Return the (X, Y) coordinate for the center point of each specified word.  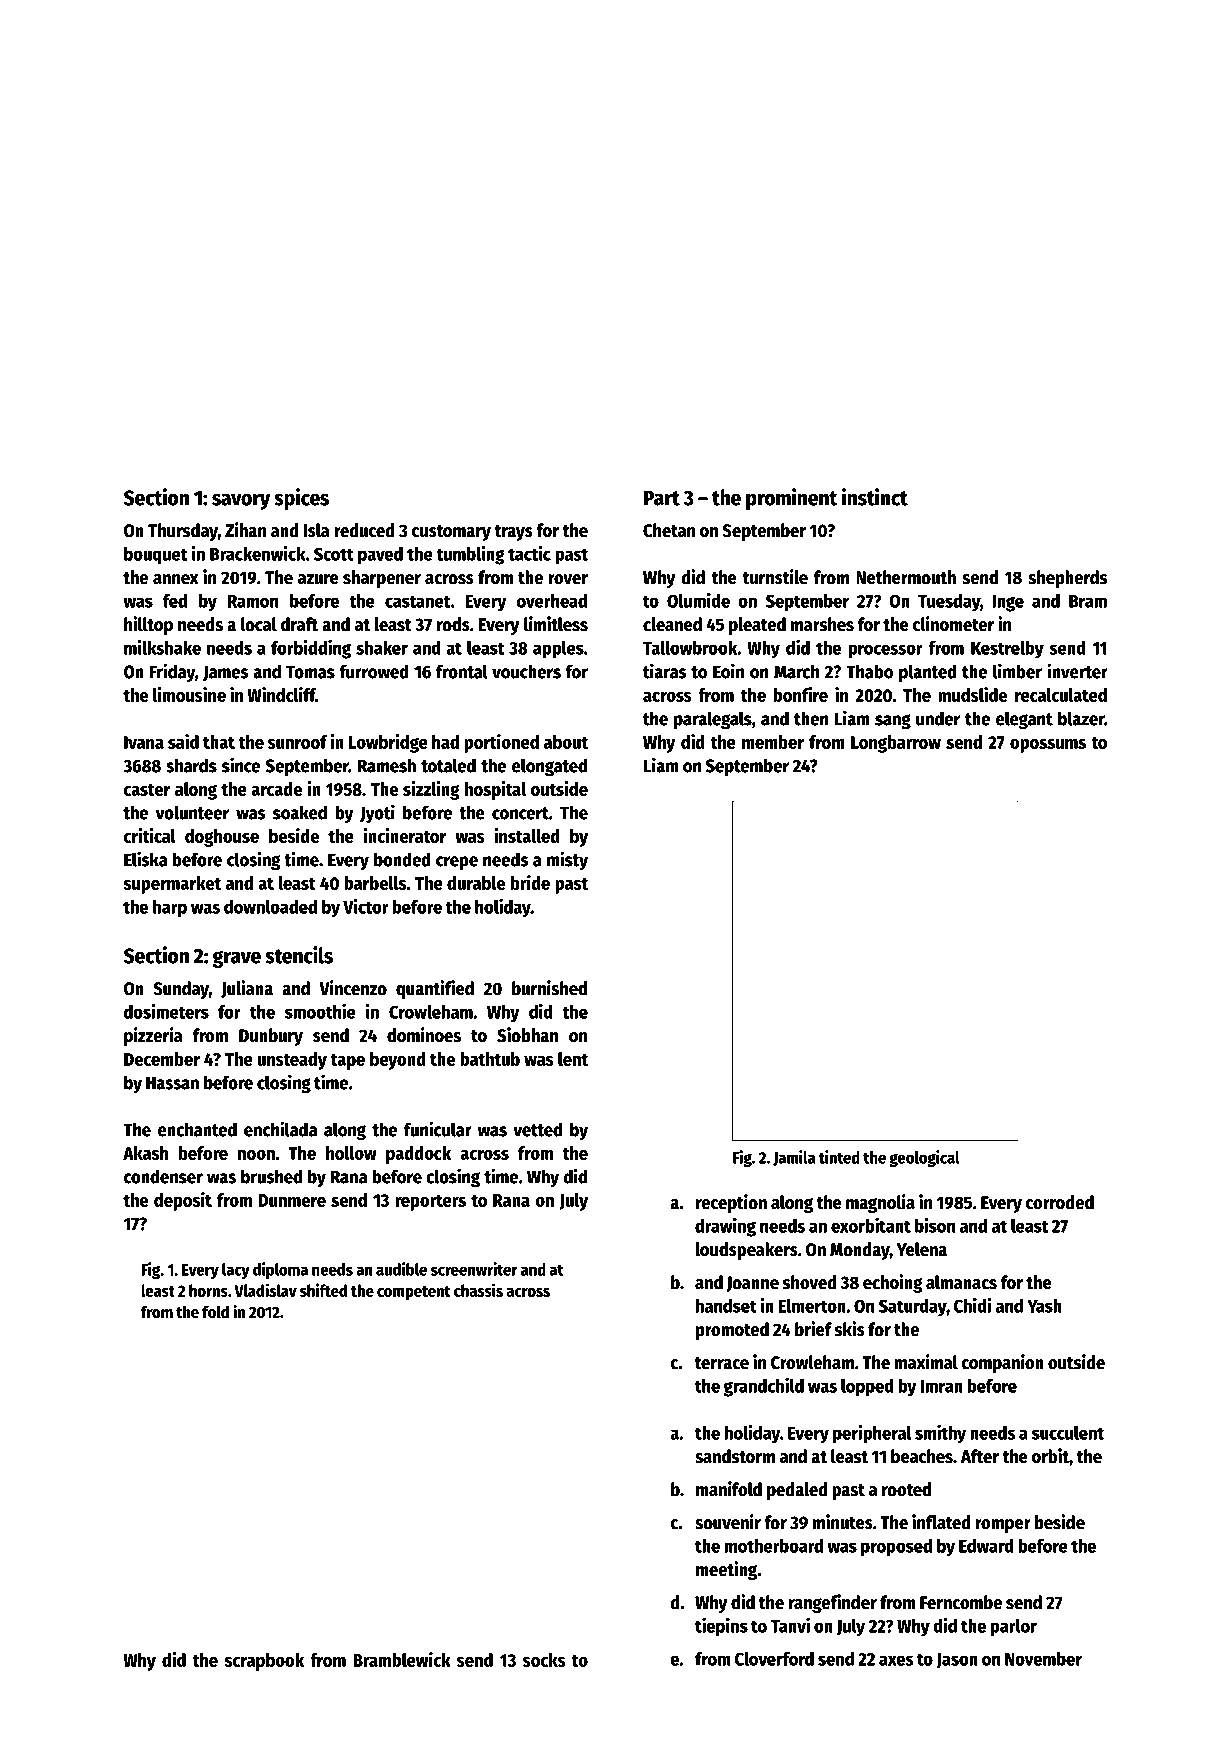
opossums (1048, 746)
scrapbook (264, 1662)
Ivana (144, 742)
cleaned (672, 624)
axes (896, 1660)
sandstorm (735, 1456)
